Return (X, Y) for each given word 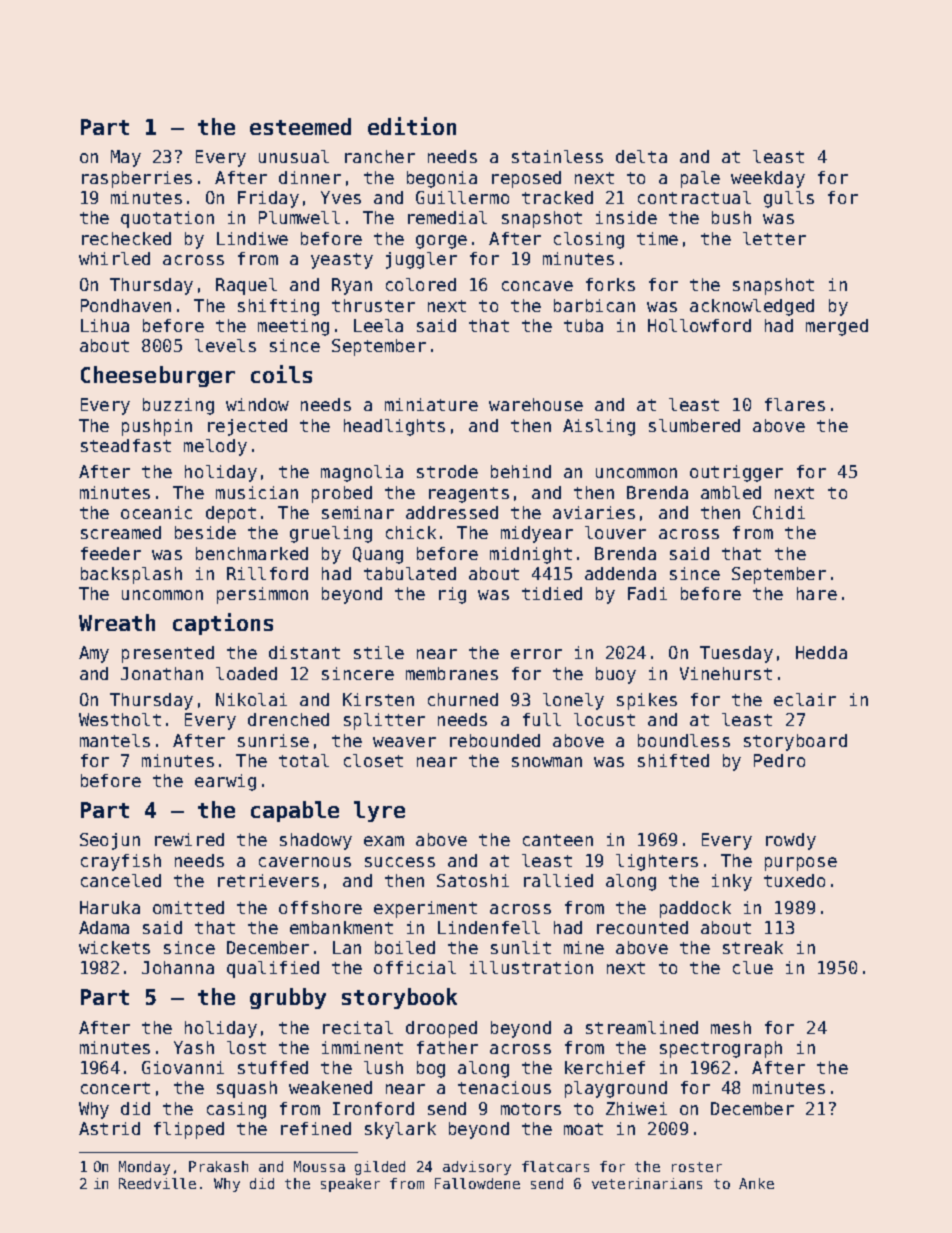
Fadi (647, 593)
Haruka (110, 907)
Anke (756, 1183)
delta (641, 156)
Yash (194, 1047)
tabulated (410, 573)
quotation (167, 219)
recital (358, 1027)
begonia (442, 179)
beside (205, 532)
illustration (531, 967)
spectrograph (721, 1049)
